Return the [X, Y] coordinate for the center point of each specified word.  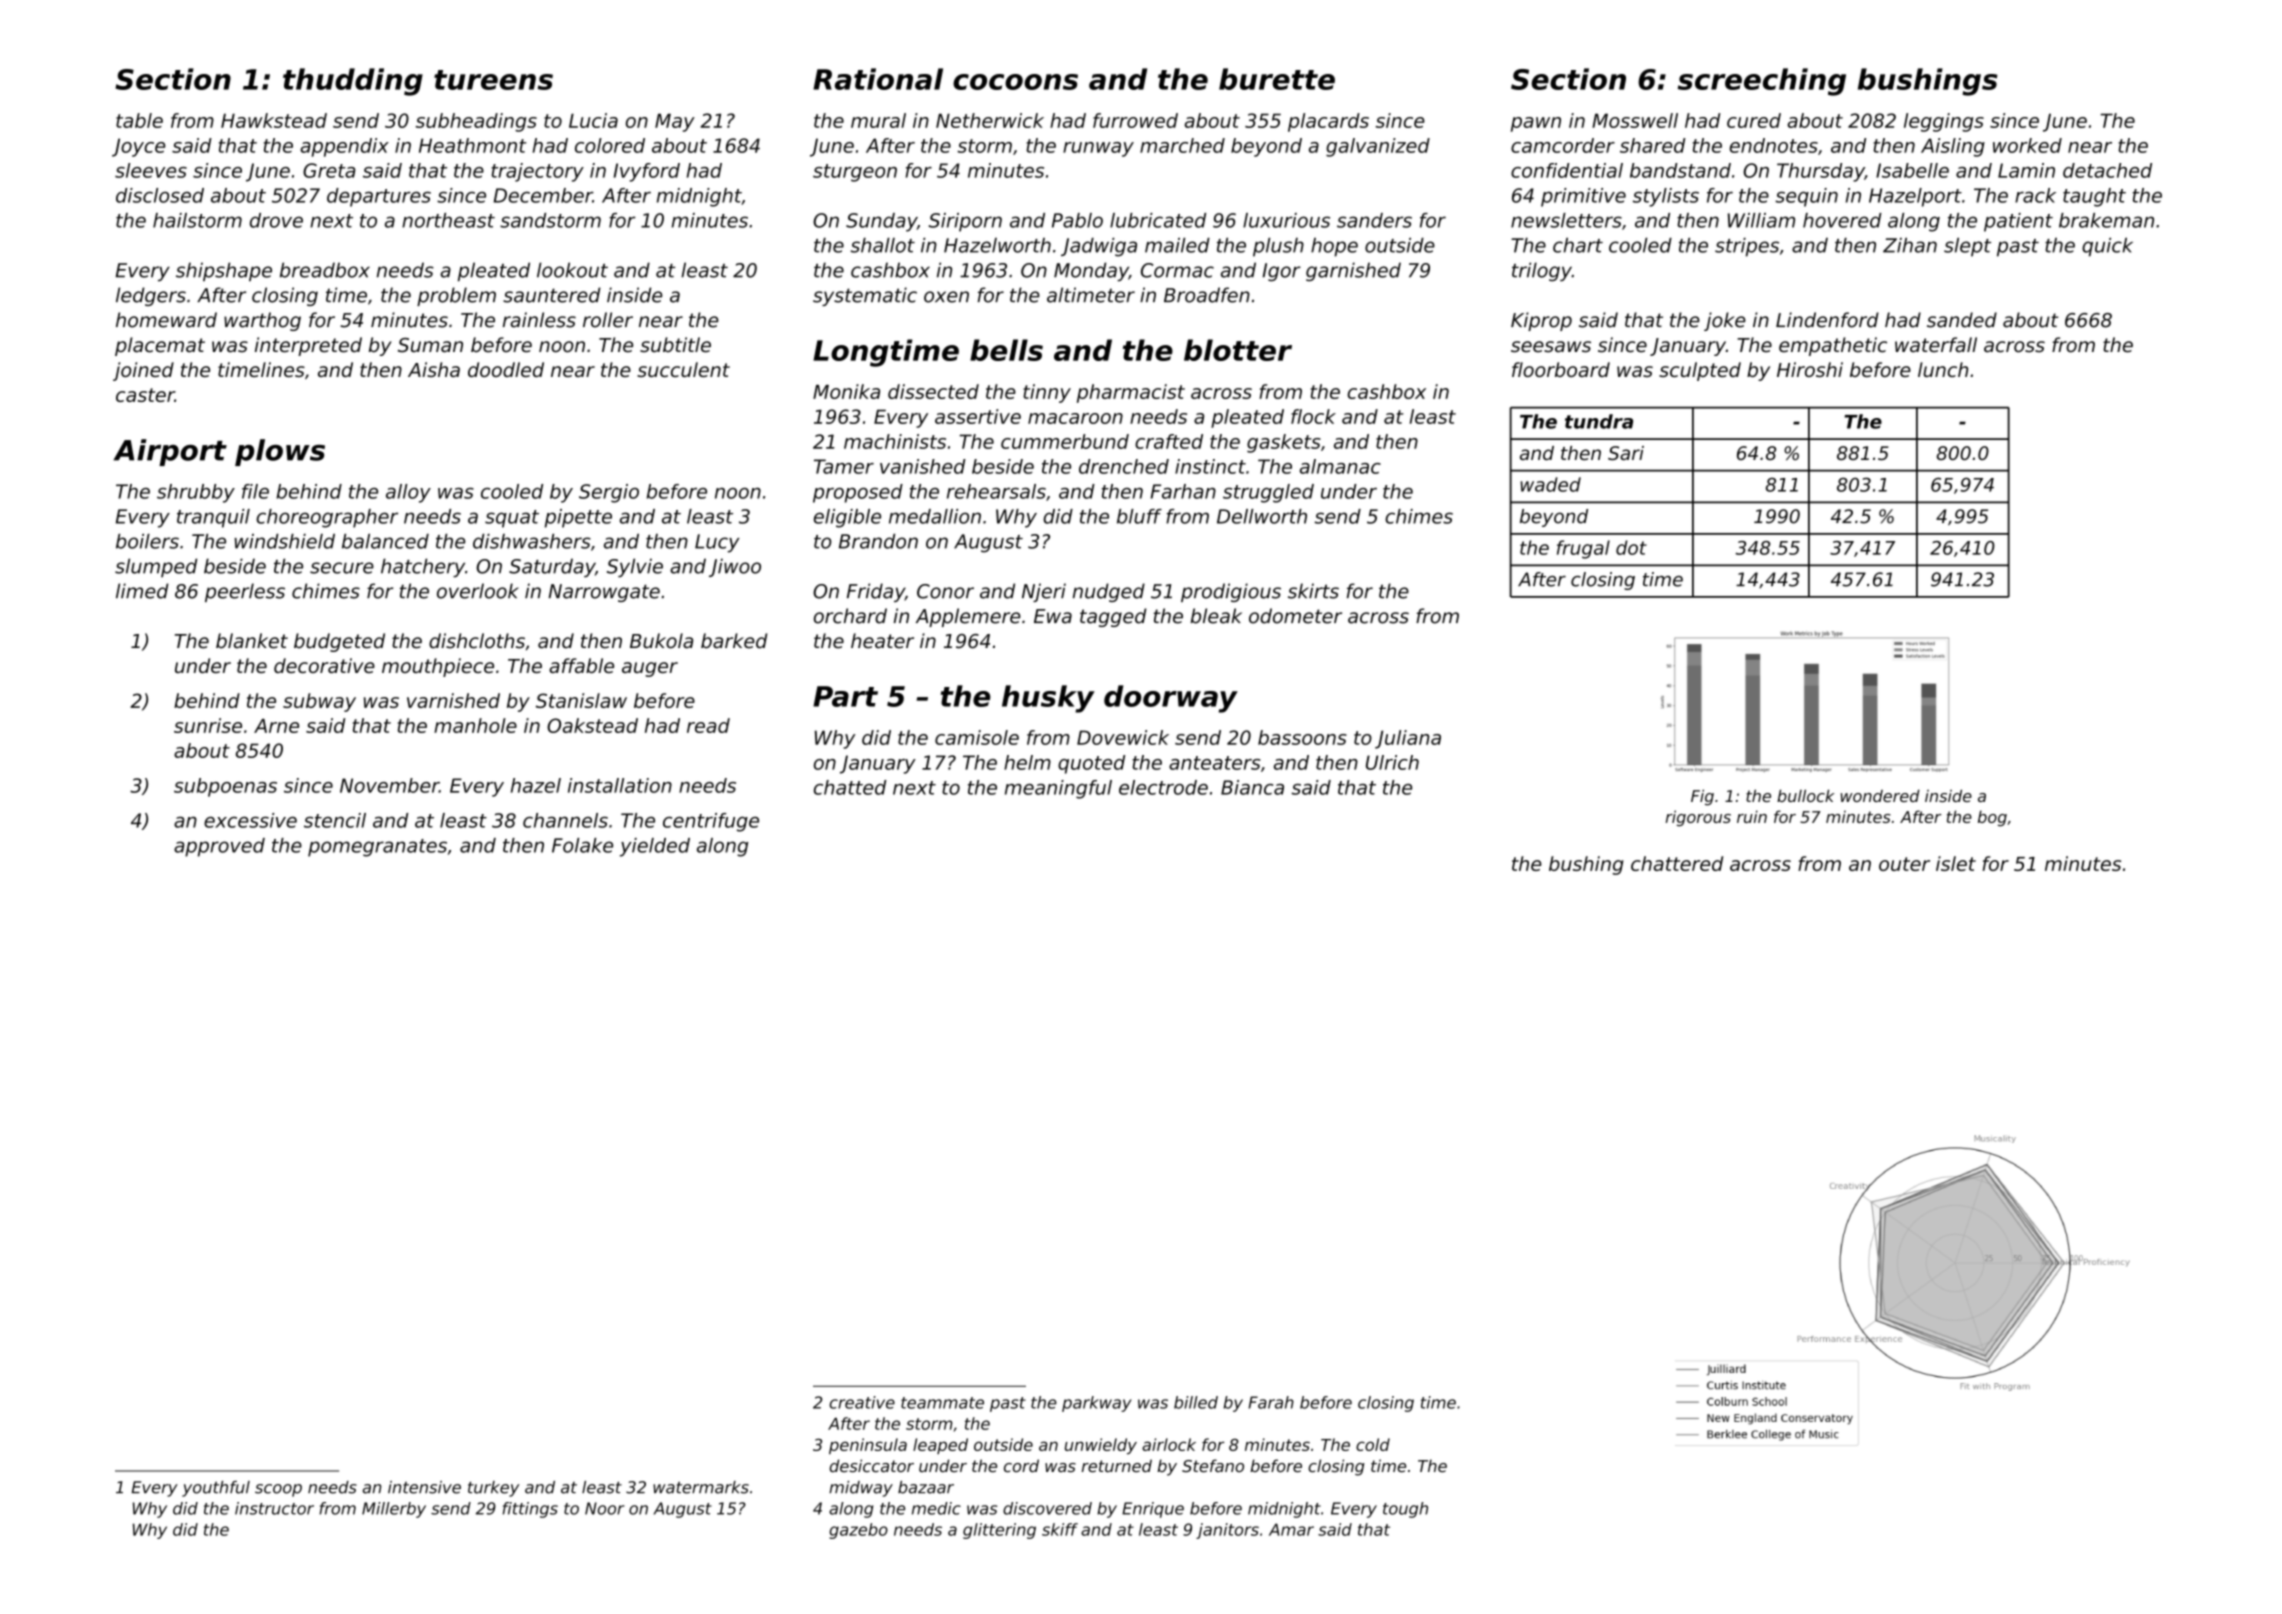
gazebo [858, 1531]
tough [1405, 1510]
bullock [1805, 795]
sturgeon [855, 173]
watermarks [701, 1487]
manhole [475, 725]
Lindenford [1827, 320]
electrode [1163, 787]
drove [276, 220]
